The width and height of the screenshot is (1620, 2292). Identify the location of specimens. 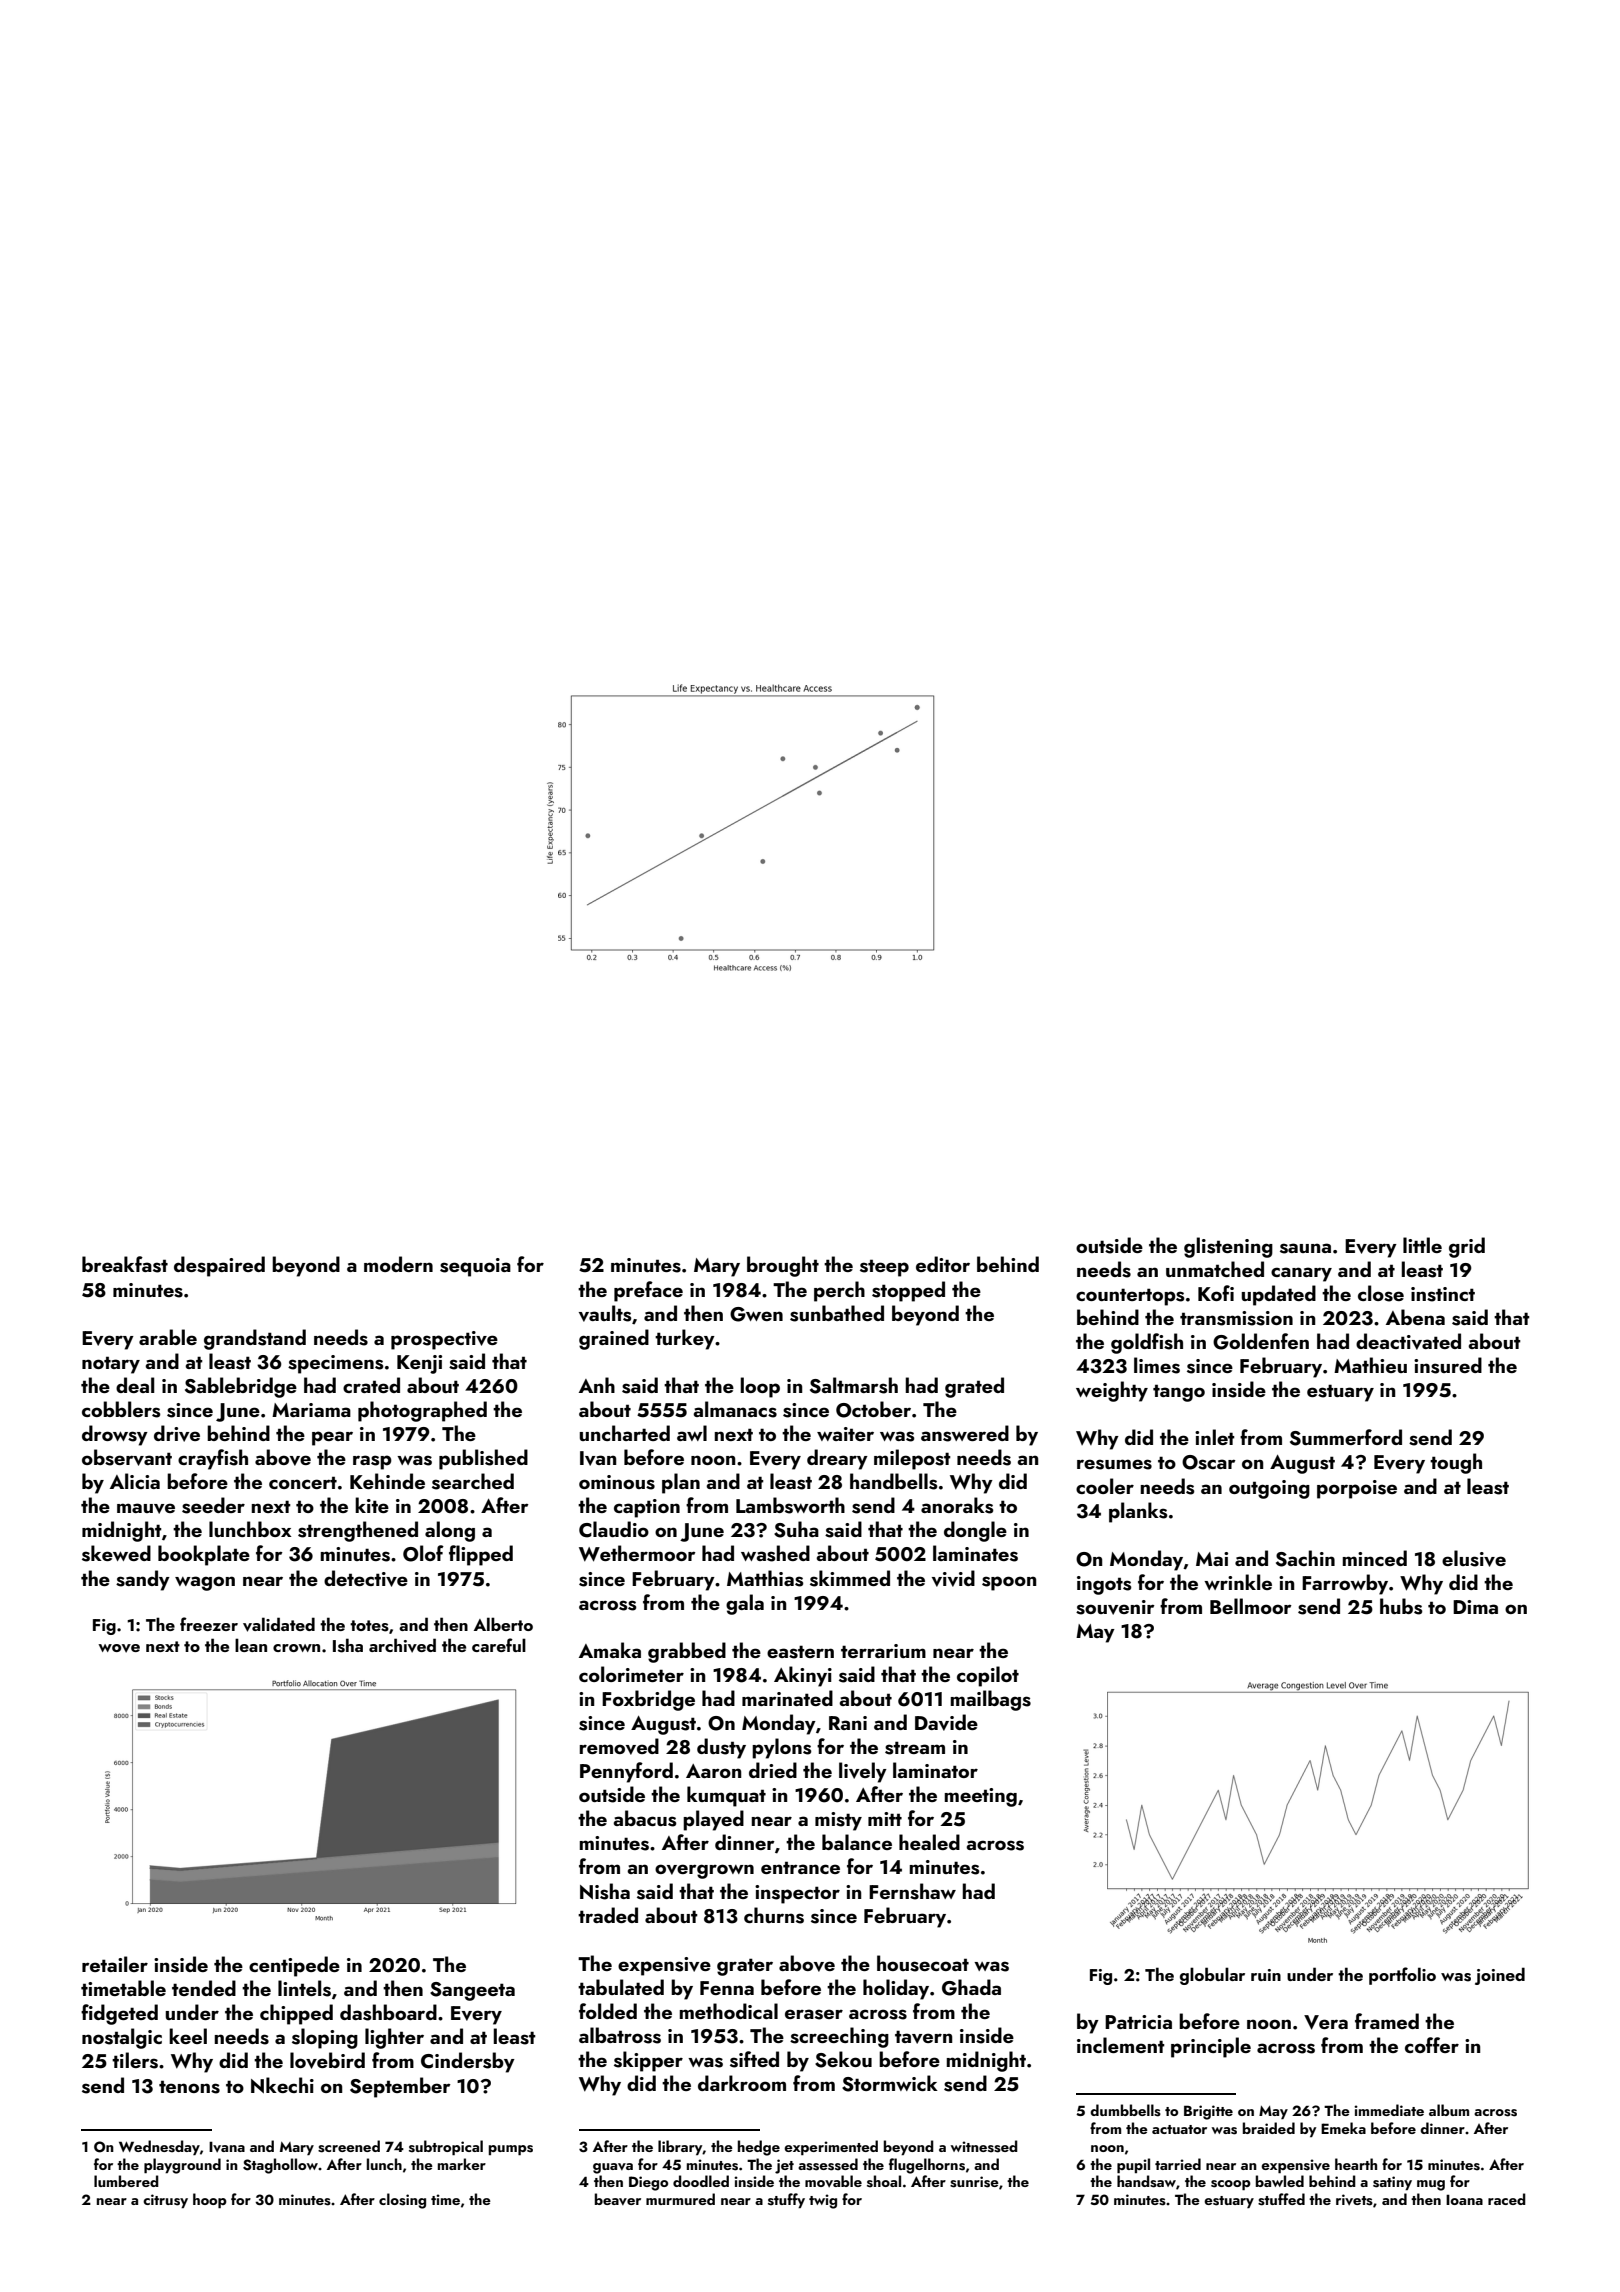
(336, 1364).
